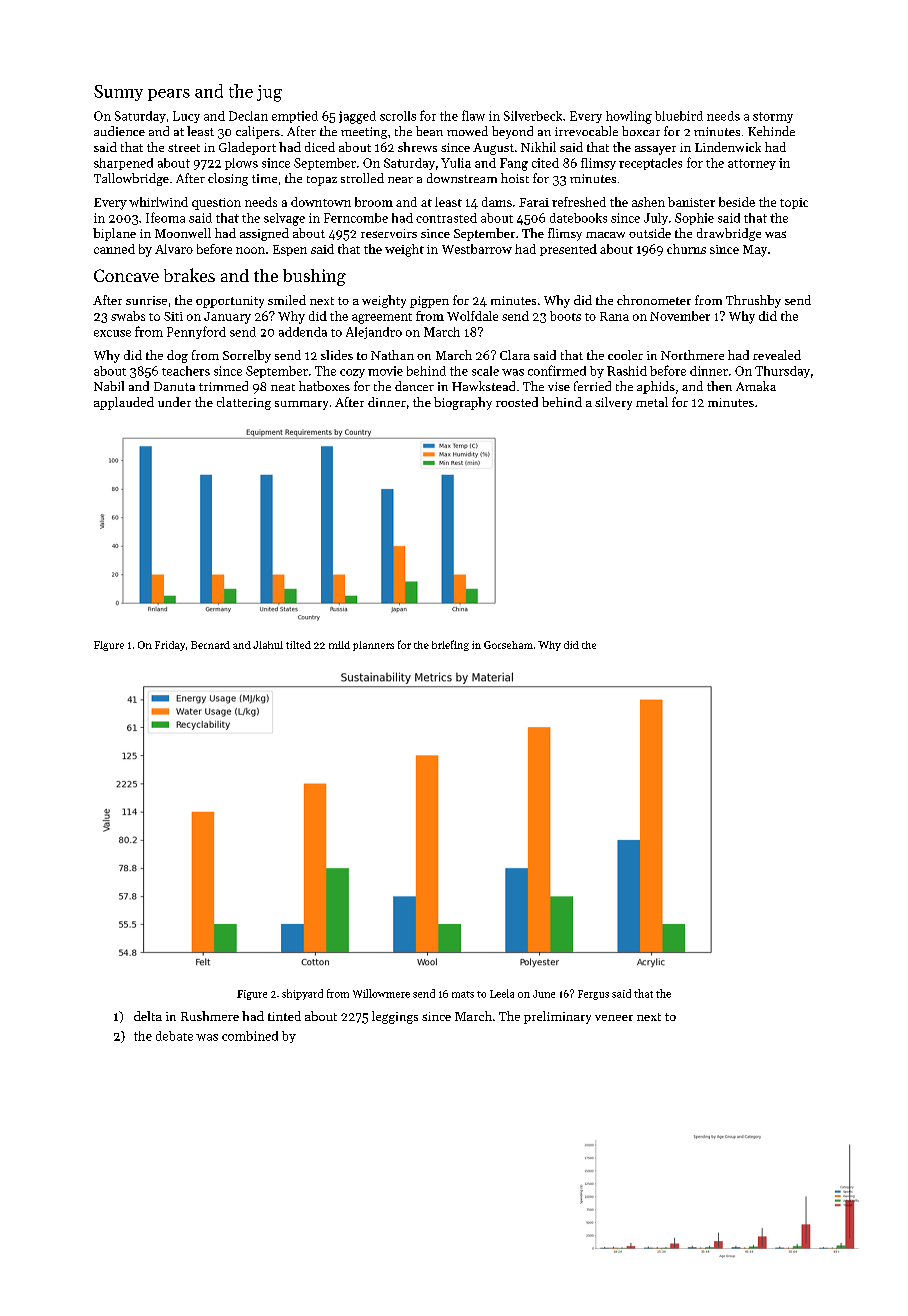 The width and height of the document is (908, 1316). What do you see at coordinates (450, 645) in the document?
I see `briefing` at bounding box center [450, 645].
